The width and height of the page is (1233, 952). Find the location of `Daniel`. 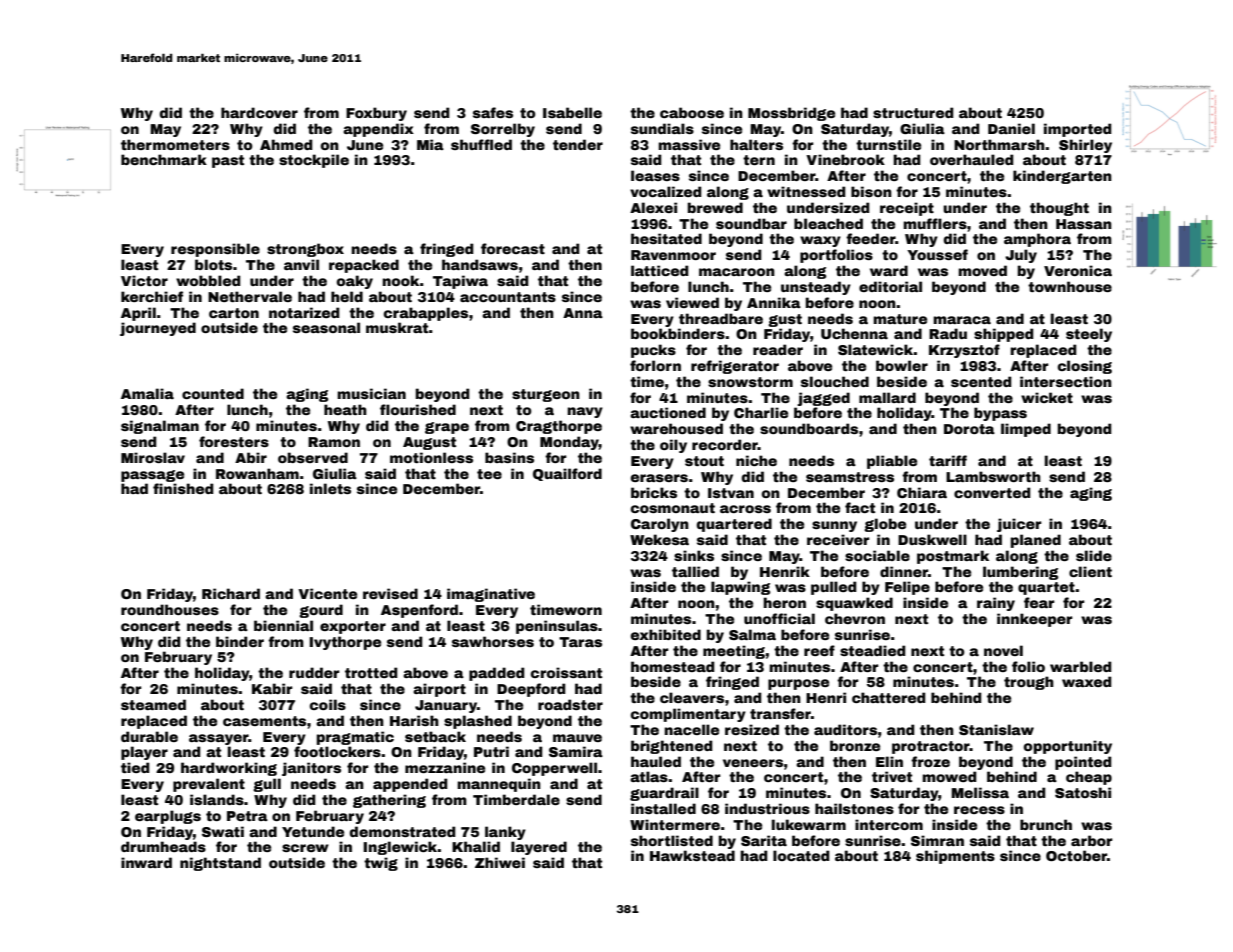

Daniel is located at coordinates (1011, 128).
